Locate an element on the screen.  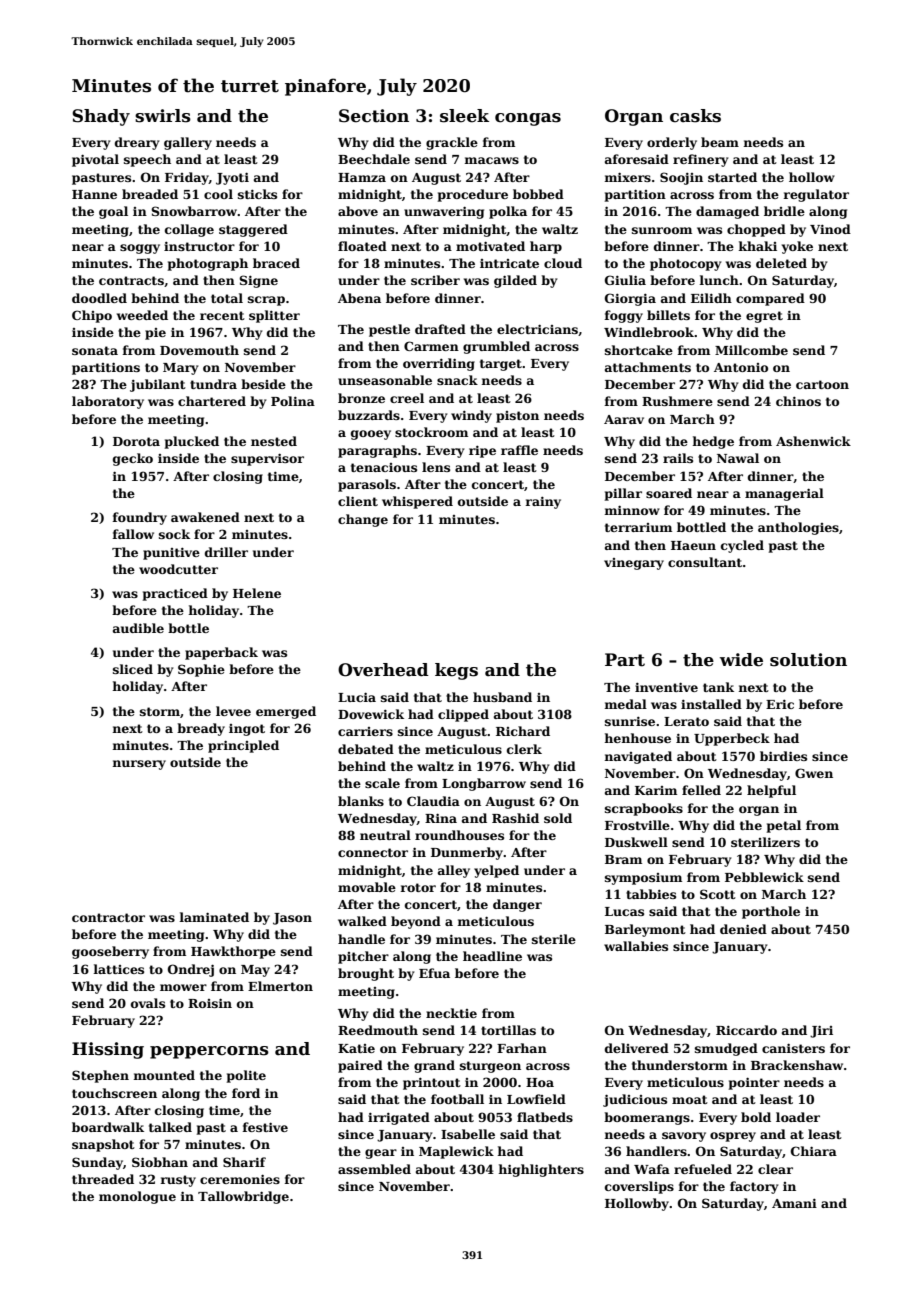
Amani is located at coordinates (794, 1203).
